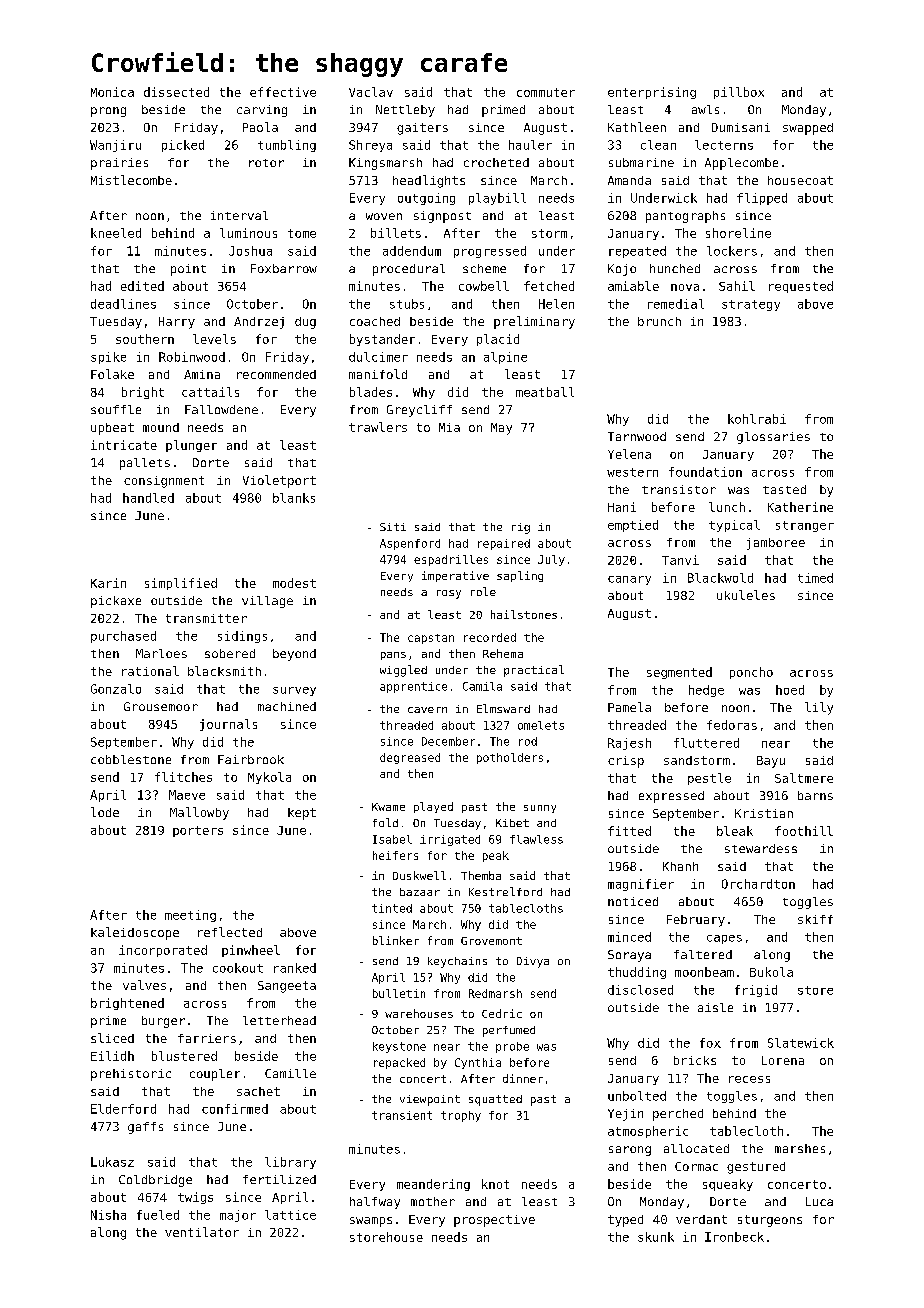 The height and width of the document is (1308, 924). Describe the element at coordinates (656, 1237) in the document. I see `skunk` at that location.
